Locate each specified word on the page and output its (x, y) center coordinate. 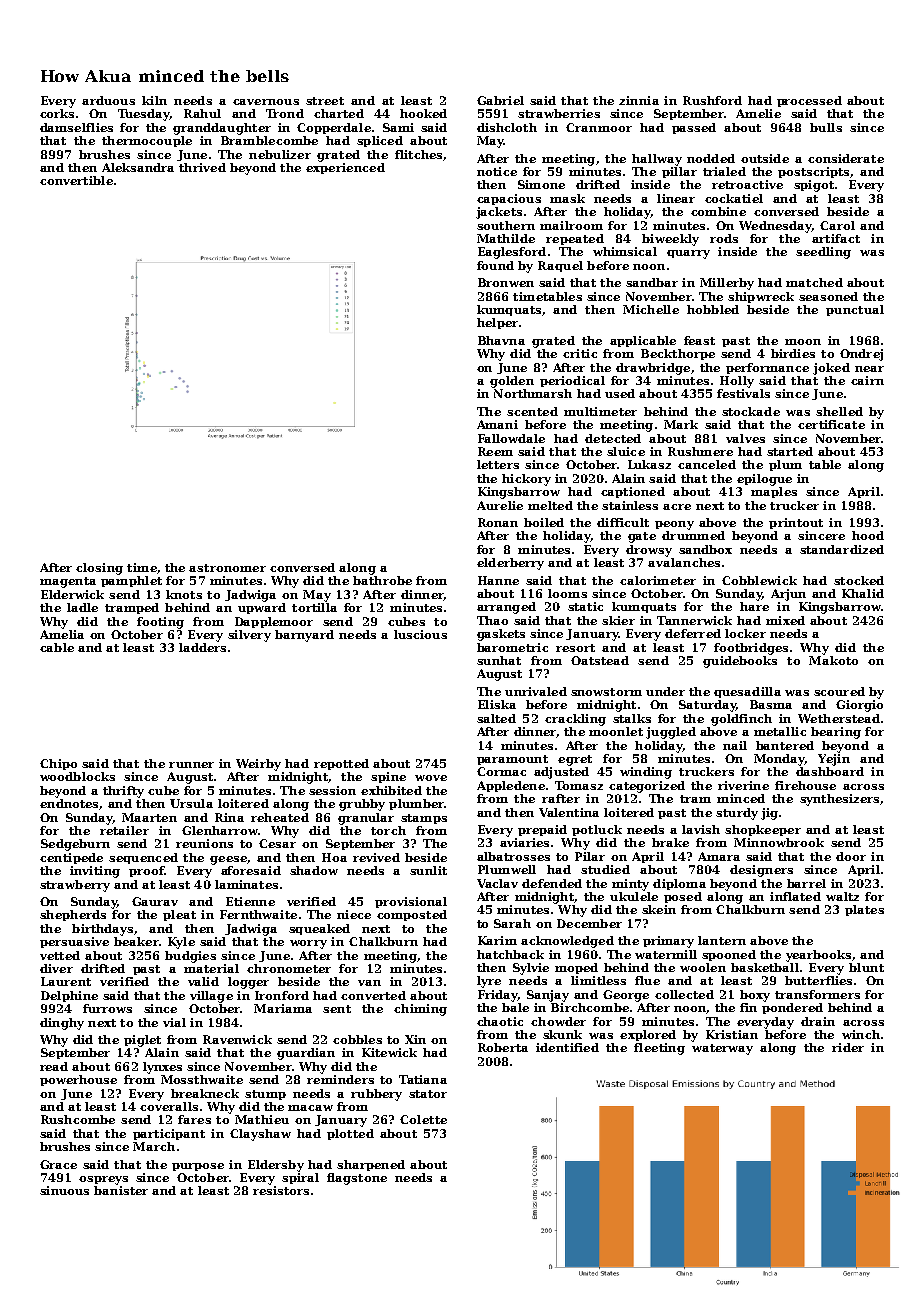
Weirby (258, 765)
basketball (765, 967)
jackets (499, 213)
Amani (497, 424)
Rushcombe (78, 1119)
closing (99, 569)
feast (699, 340)
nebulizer (280, 154)
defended (552, 883)
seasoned (828, 296)
